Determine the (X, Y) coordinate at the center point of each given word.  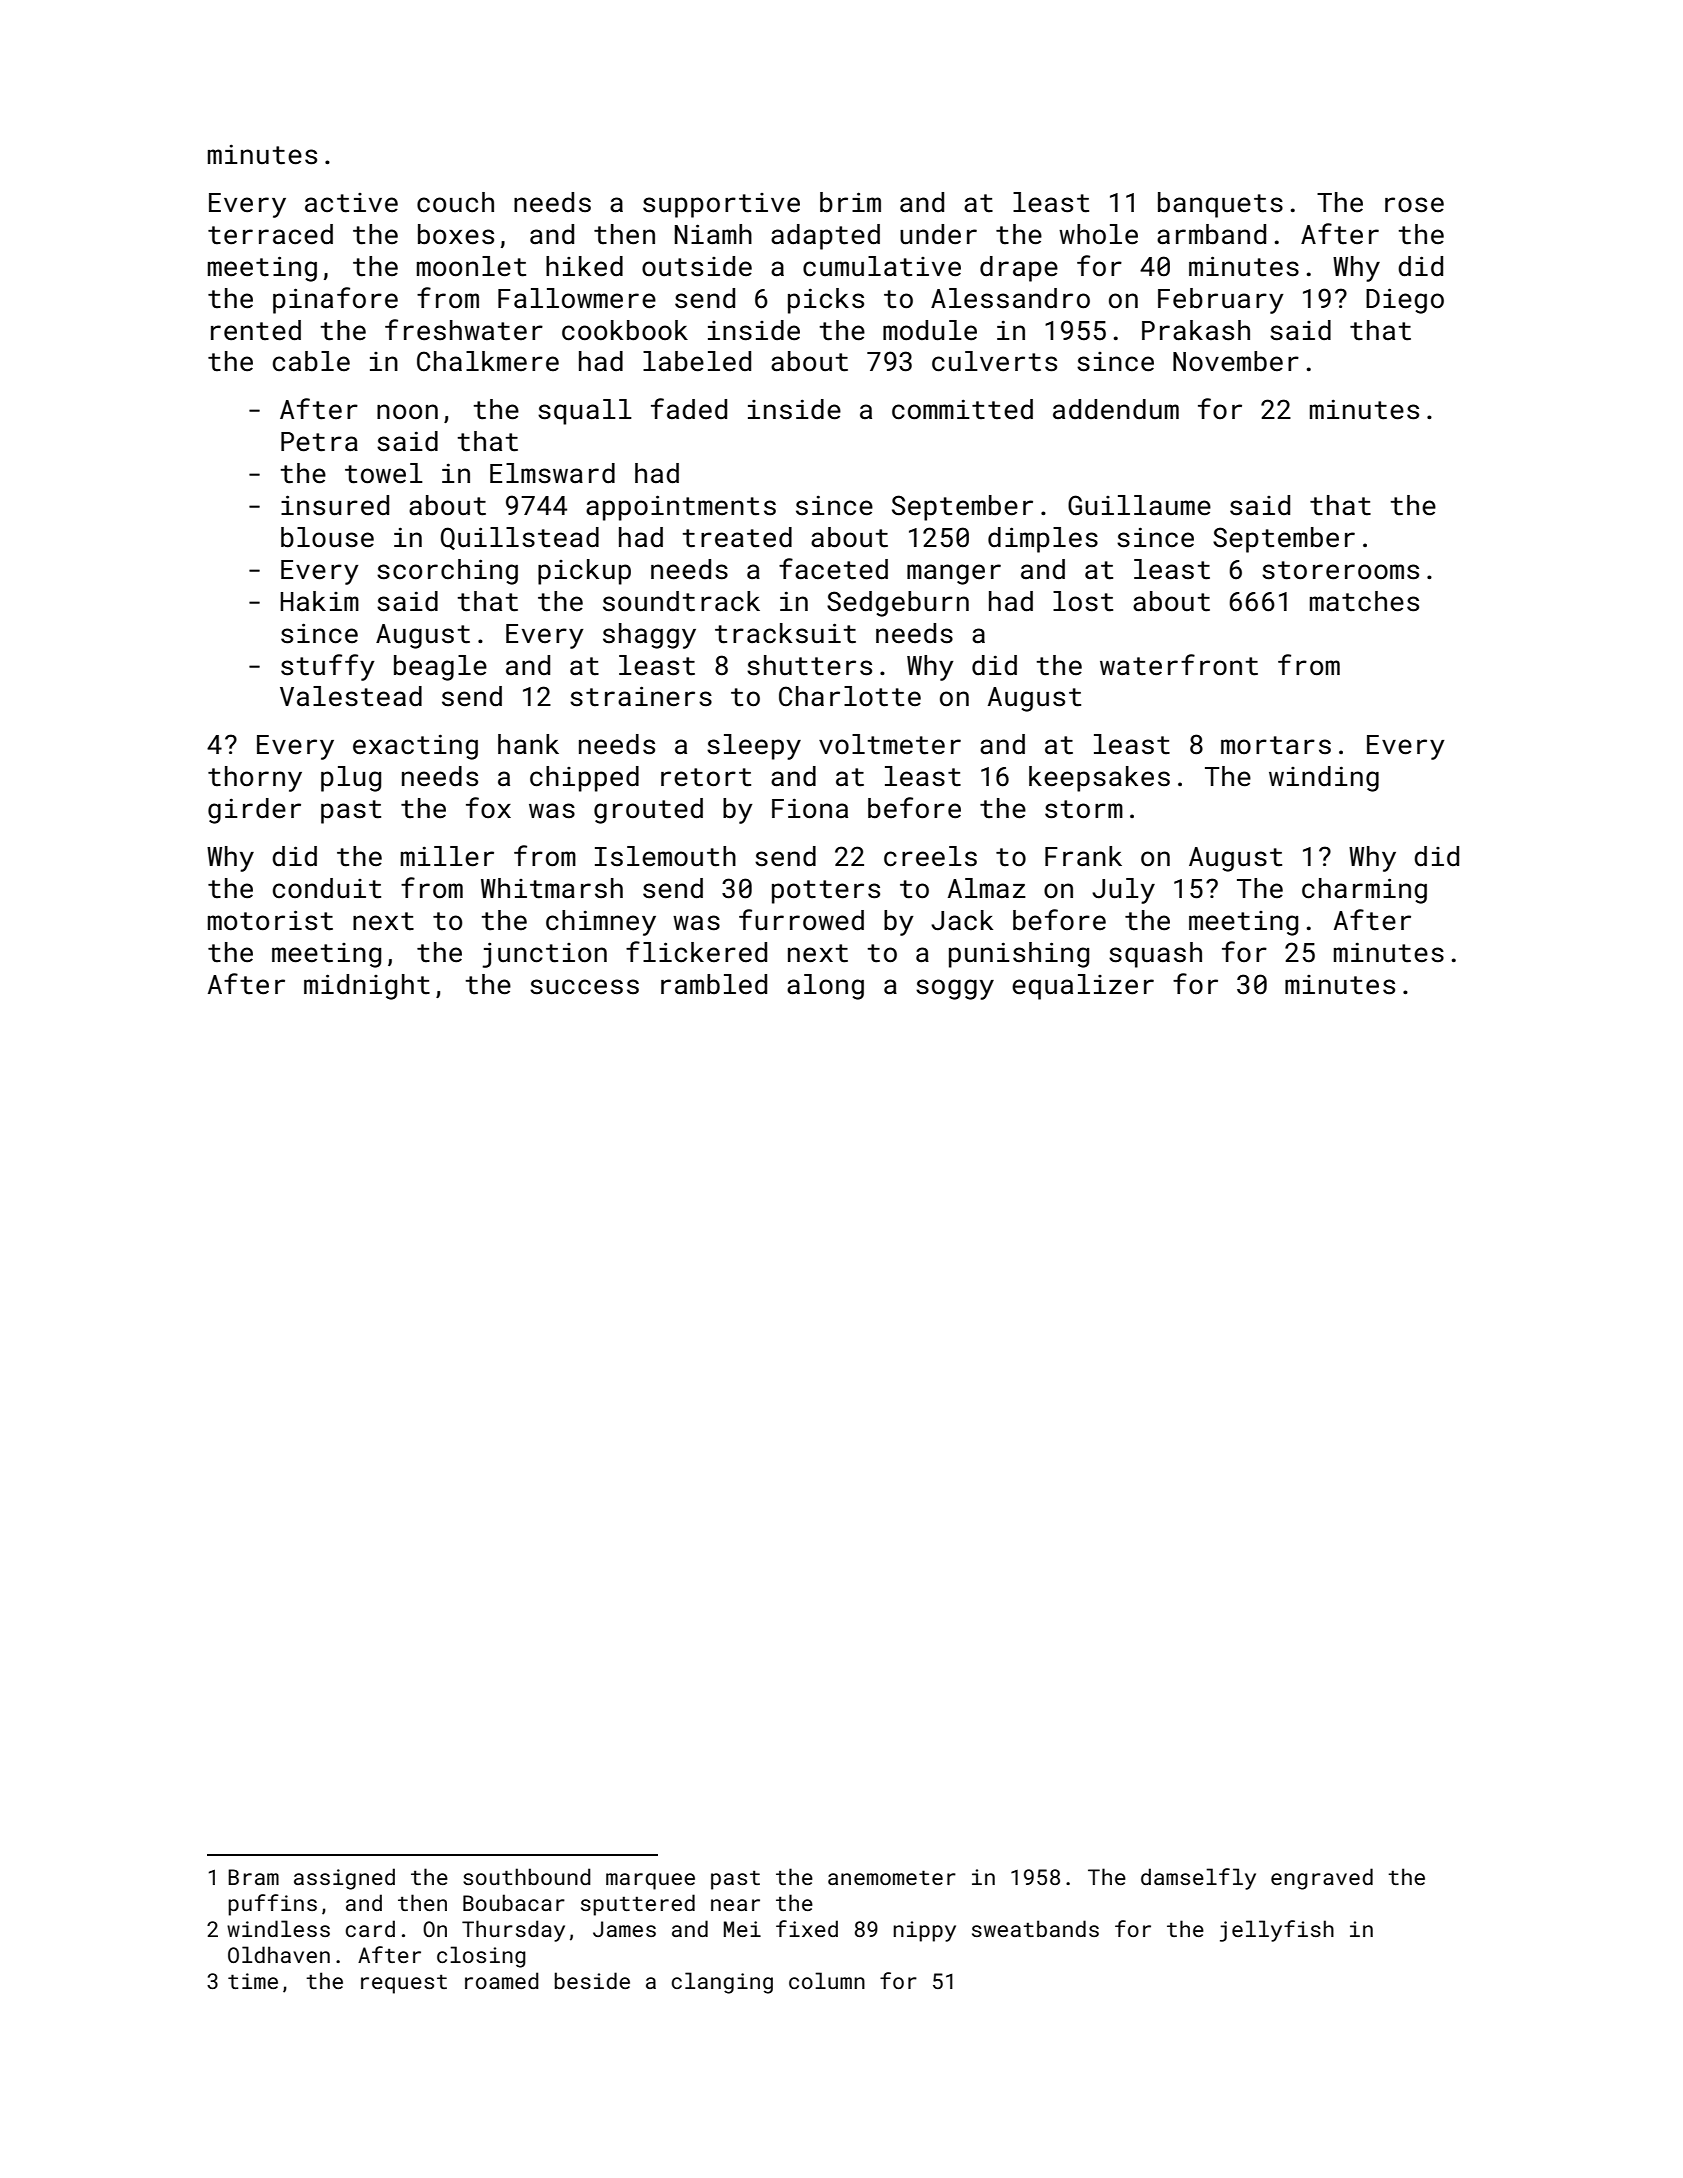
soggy (955, 989)
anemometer (892, 1877)
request (404, 1984)
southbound (527, 1876)
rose (1414, 205)
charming (1364, 891)
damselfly (1198, 1879)
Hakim (319, 601)
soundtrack (681, 601)
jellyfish (1277, 1931)
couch (455, 202)
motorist (270, 920)
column (827, 1980)
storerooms (1340, 570)
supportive (721, 205)
